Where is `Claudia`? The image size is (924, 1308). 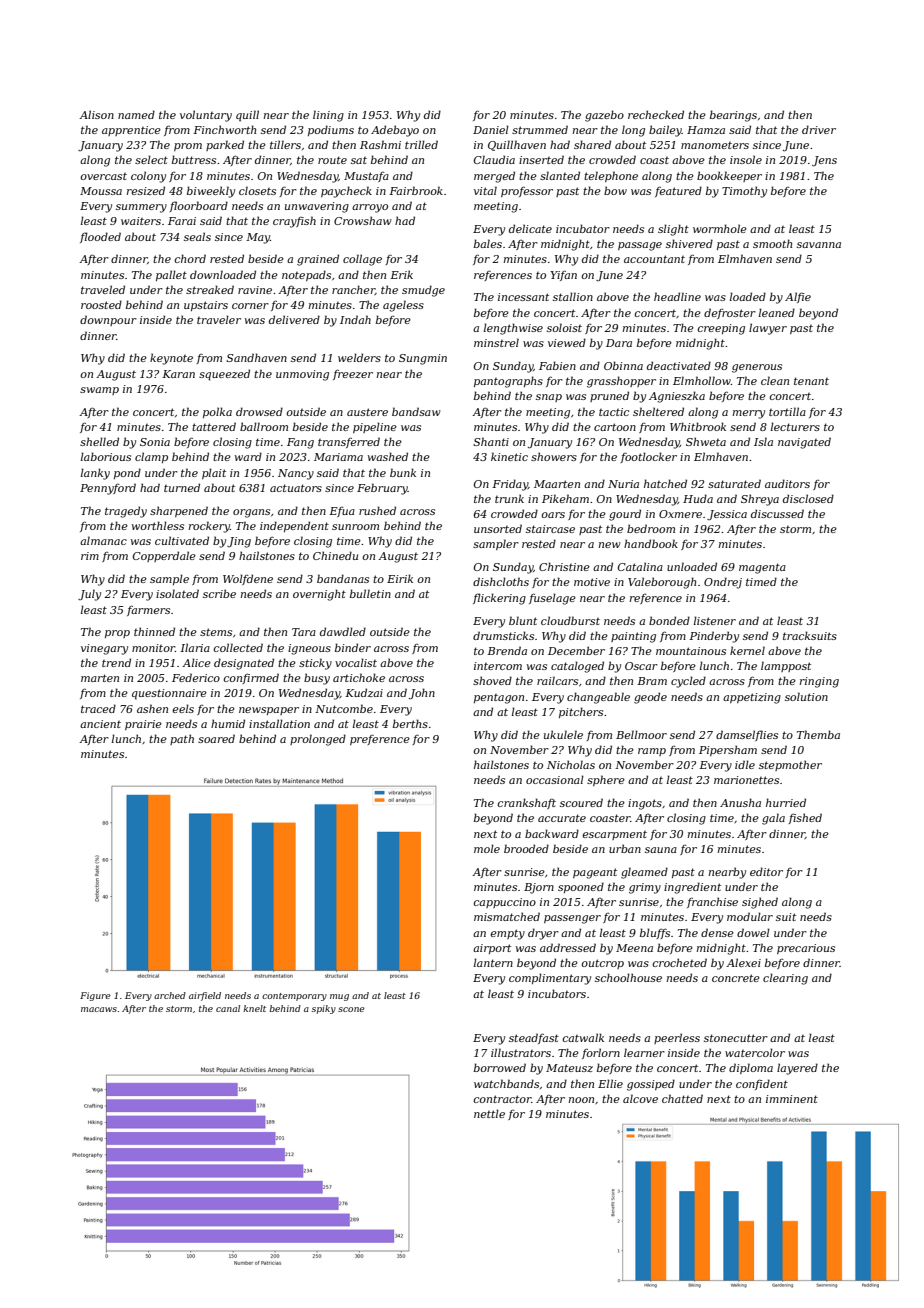 Claudia is located at coordinates (494, 159).
